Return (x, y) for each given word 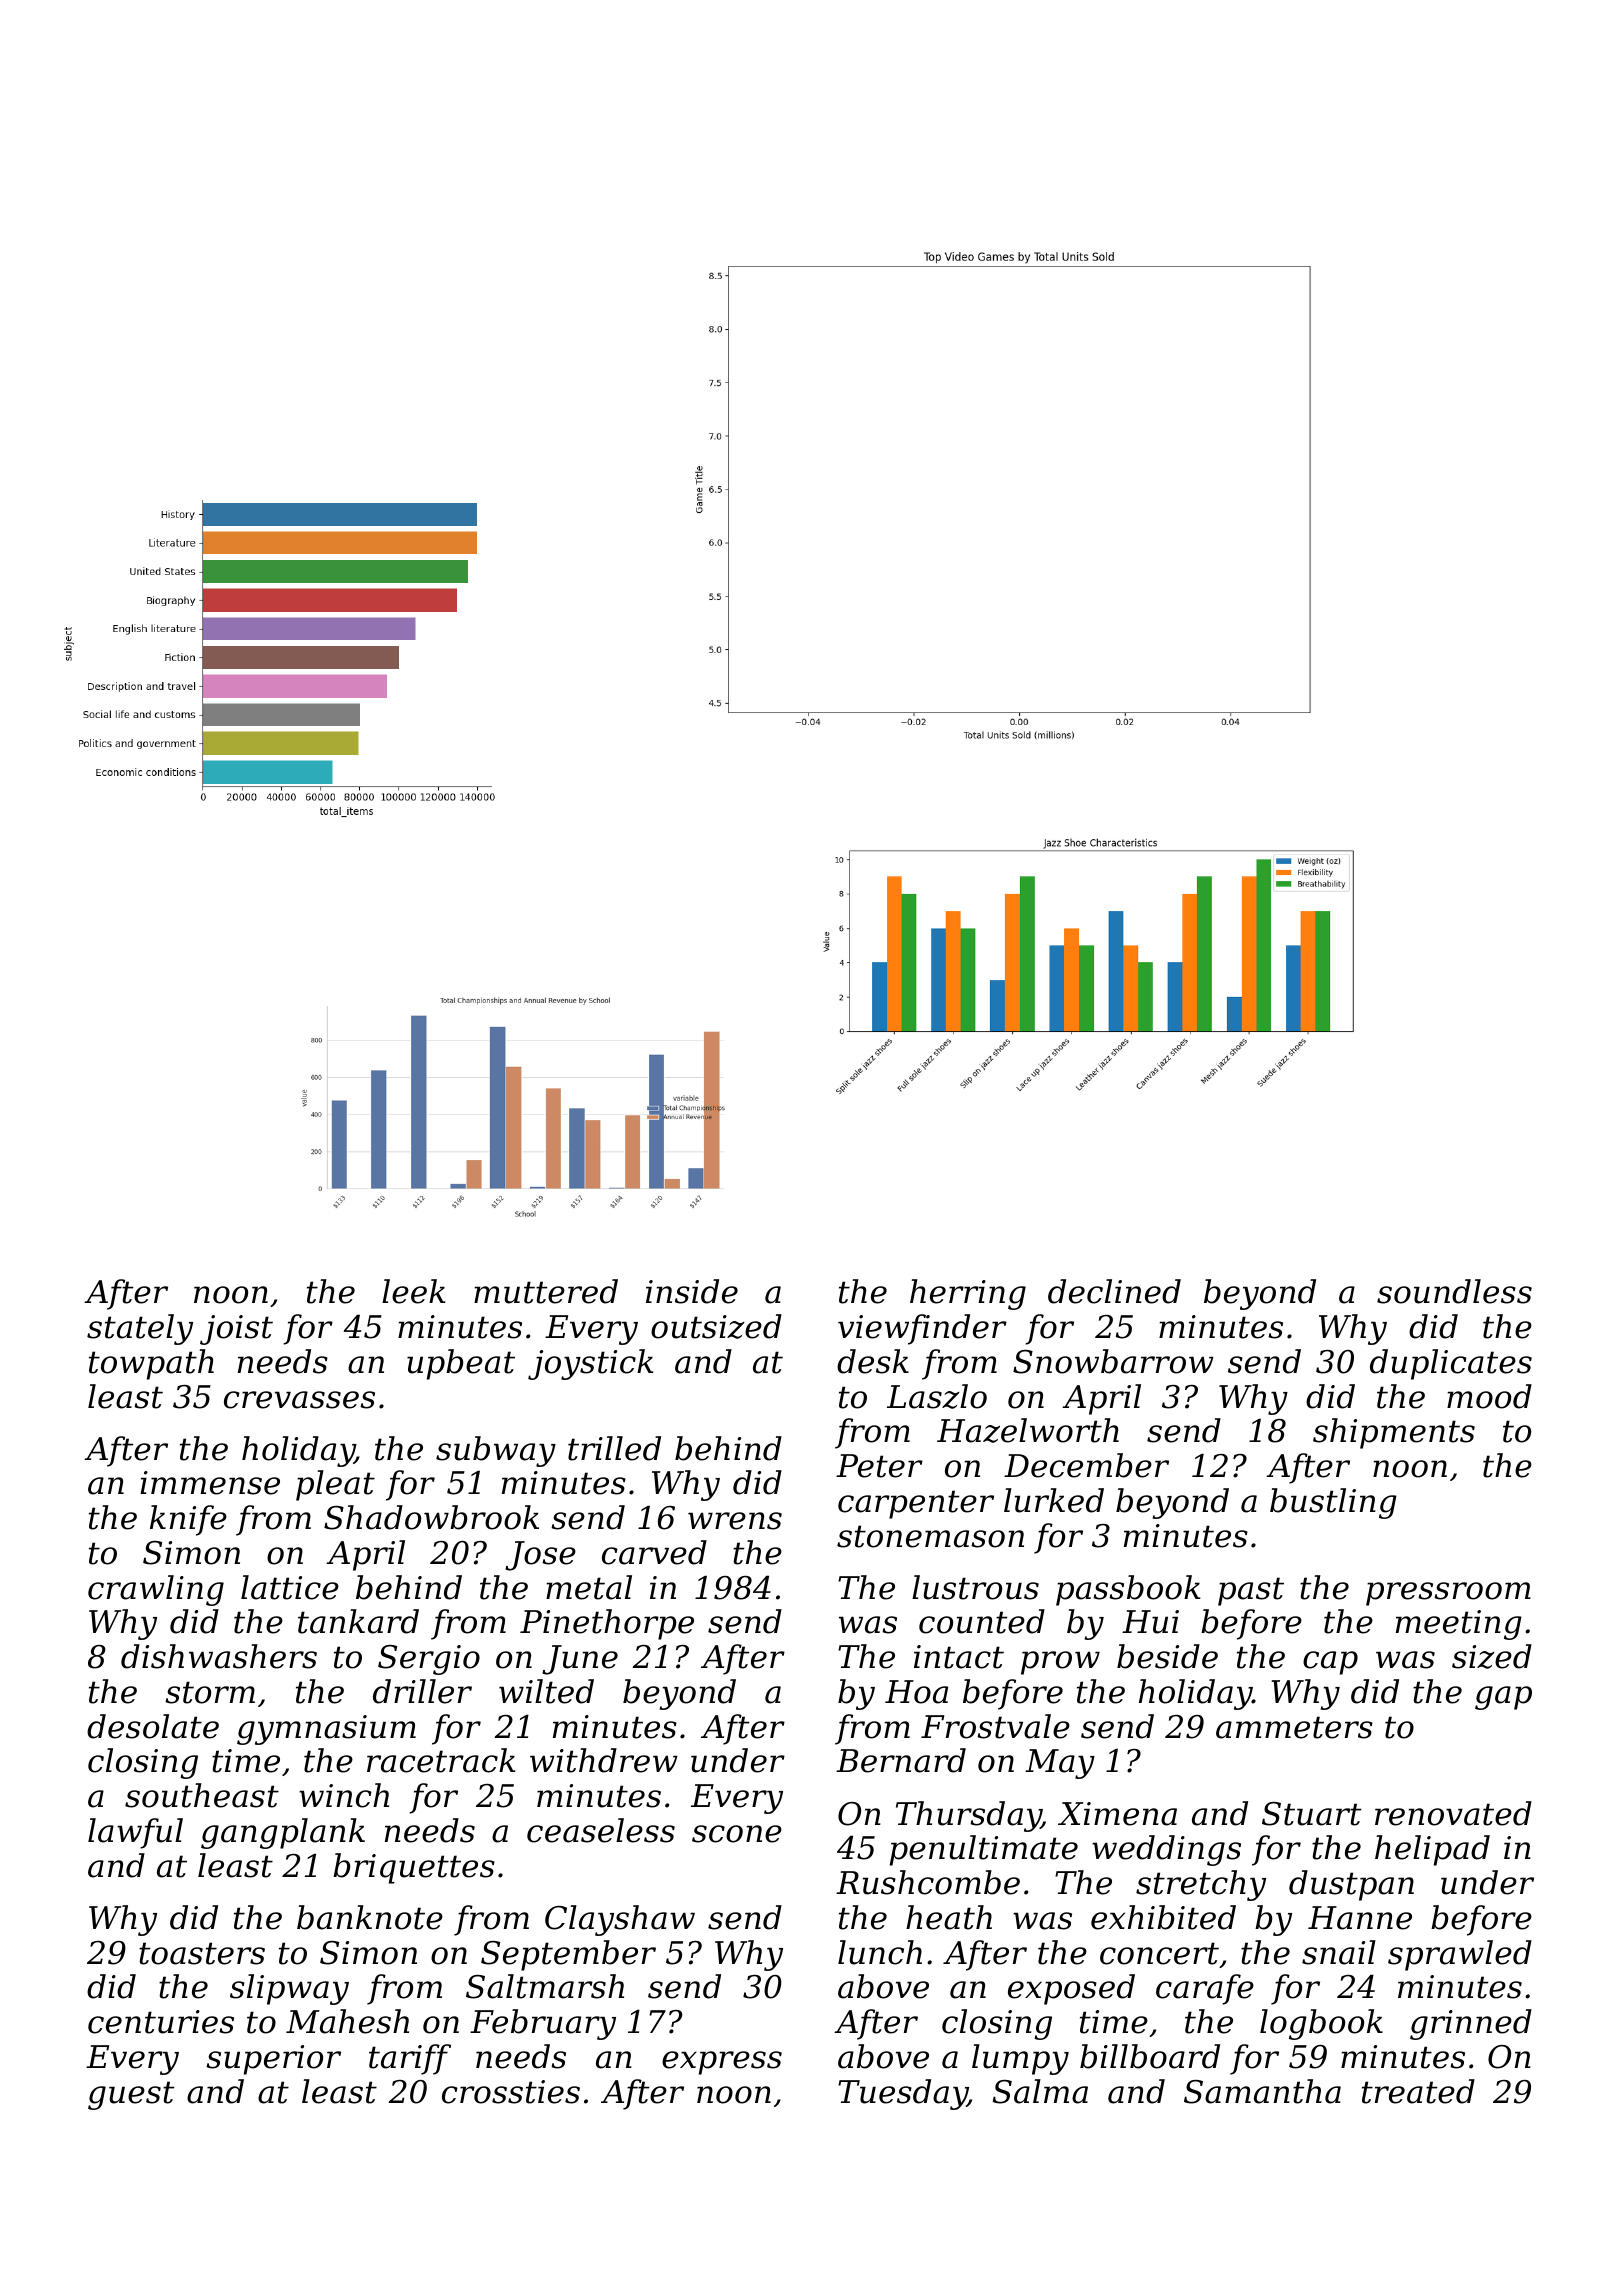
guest (131, 2095)
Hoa (916, 1692)
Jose (540, 1556)
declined (1114, 1291)
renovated (1453, 1813)
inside (692, 1291)
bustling (1333, 1503)
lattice (290, 1587)
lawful (135, 1833)
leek (413, 1291)
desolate (153, 1726)
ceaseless (601, 1830)
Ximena (1117, 1814)
